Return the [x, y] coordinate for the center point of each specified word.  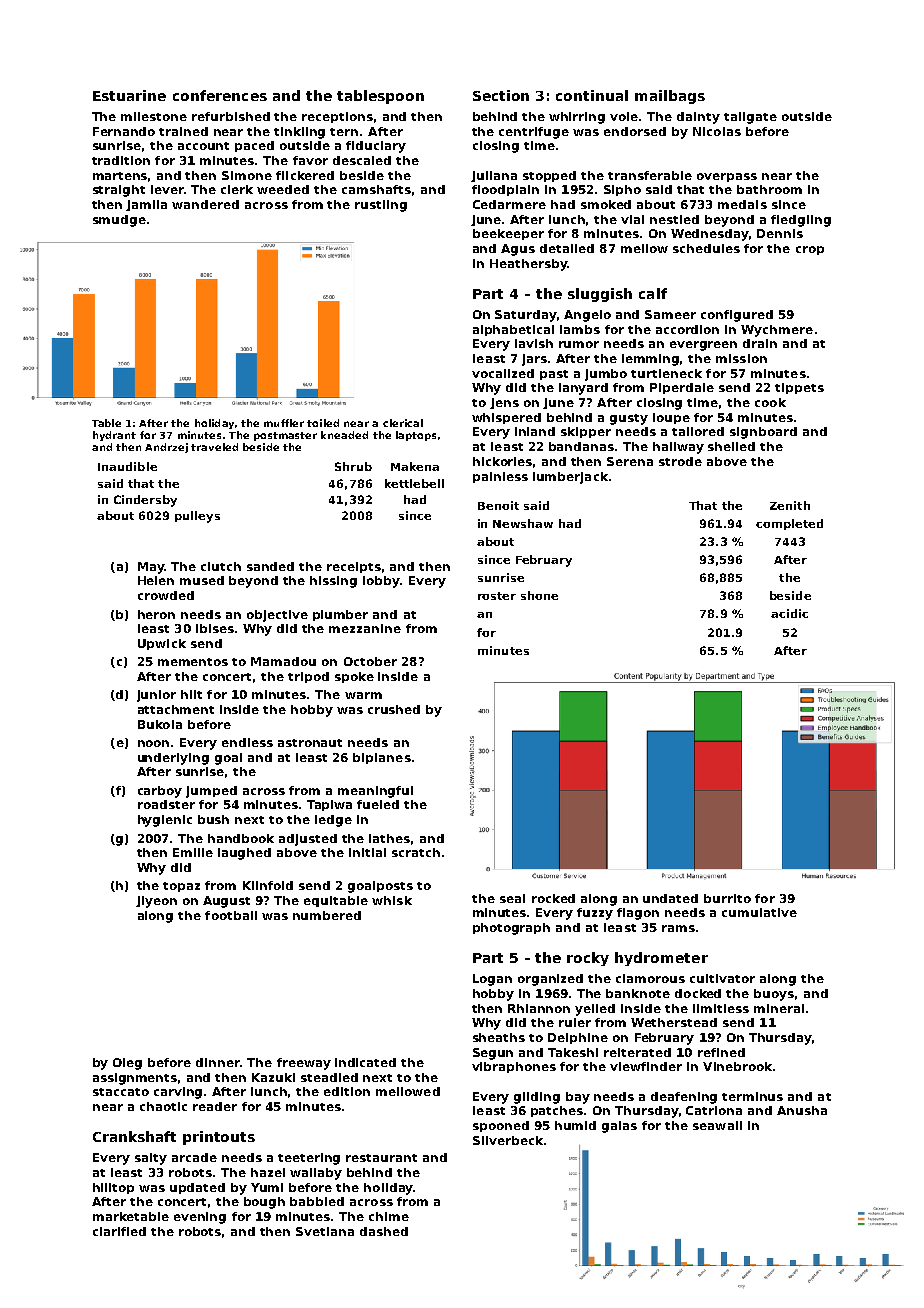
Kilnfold [268, 885]
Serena [630, 461]
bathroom [769, 189]
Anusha [802, 1110]
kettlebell [414, 483]
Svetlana [325, 1231]
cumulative [759, 912]
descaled [362, 160]
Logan [492, 980]
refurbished [231, 116]
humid [575, 1125]
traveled [214, 447]
